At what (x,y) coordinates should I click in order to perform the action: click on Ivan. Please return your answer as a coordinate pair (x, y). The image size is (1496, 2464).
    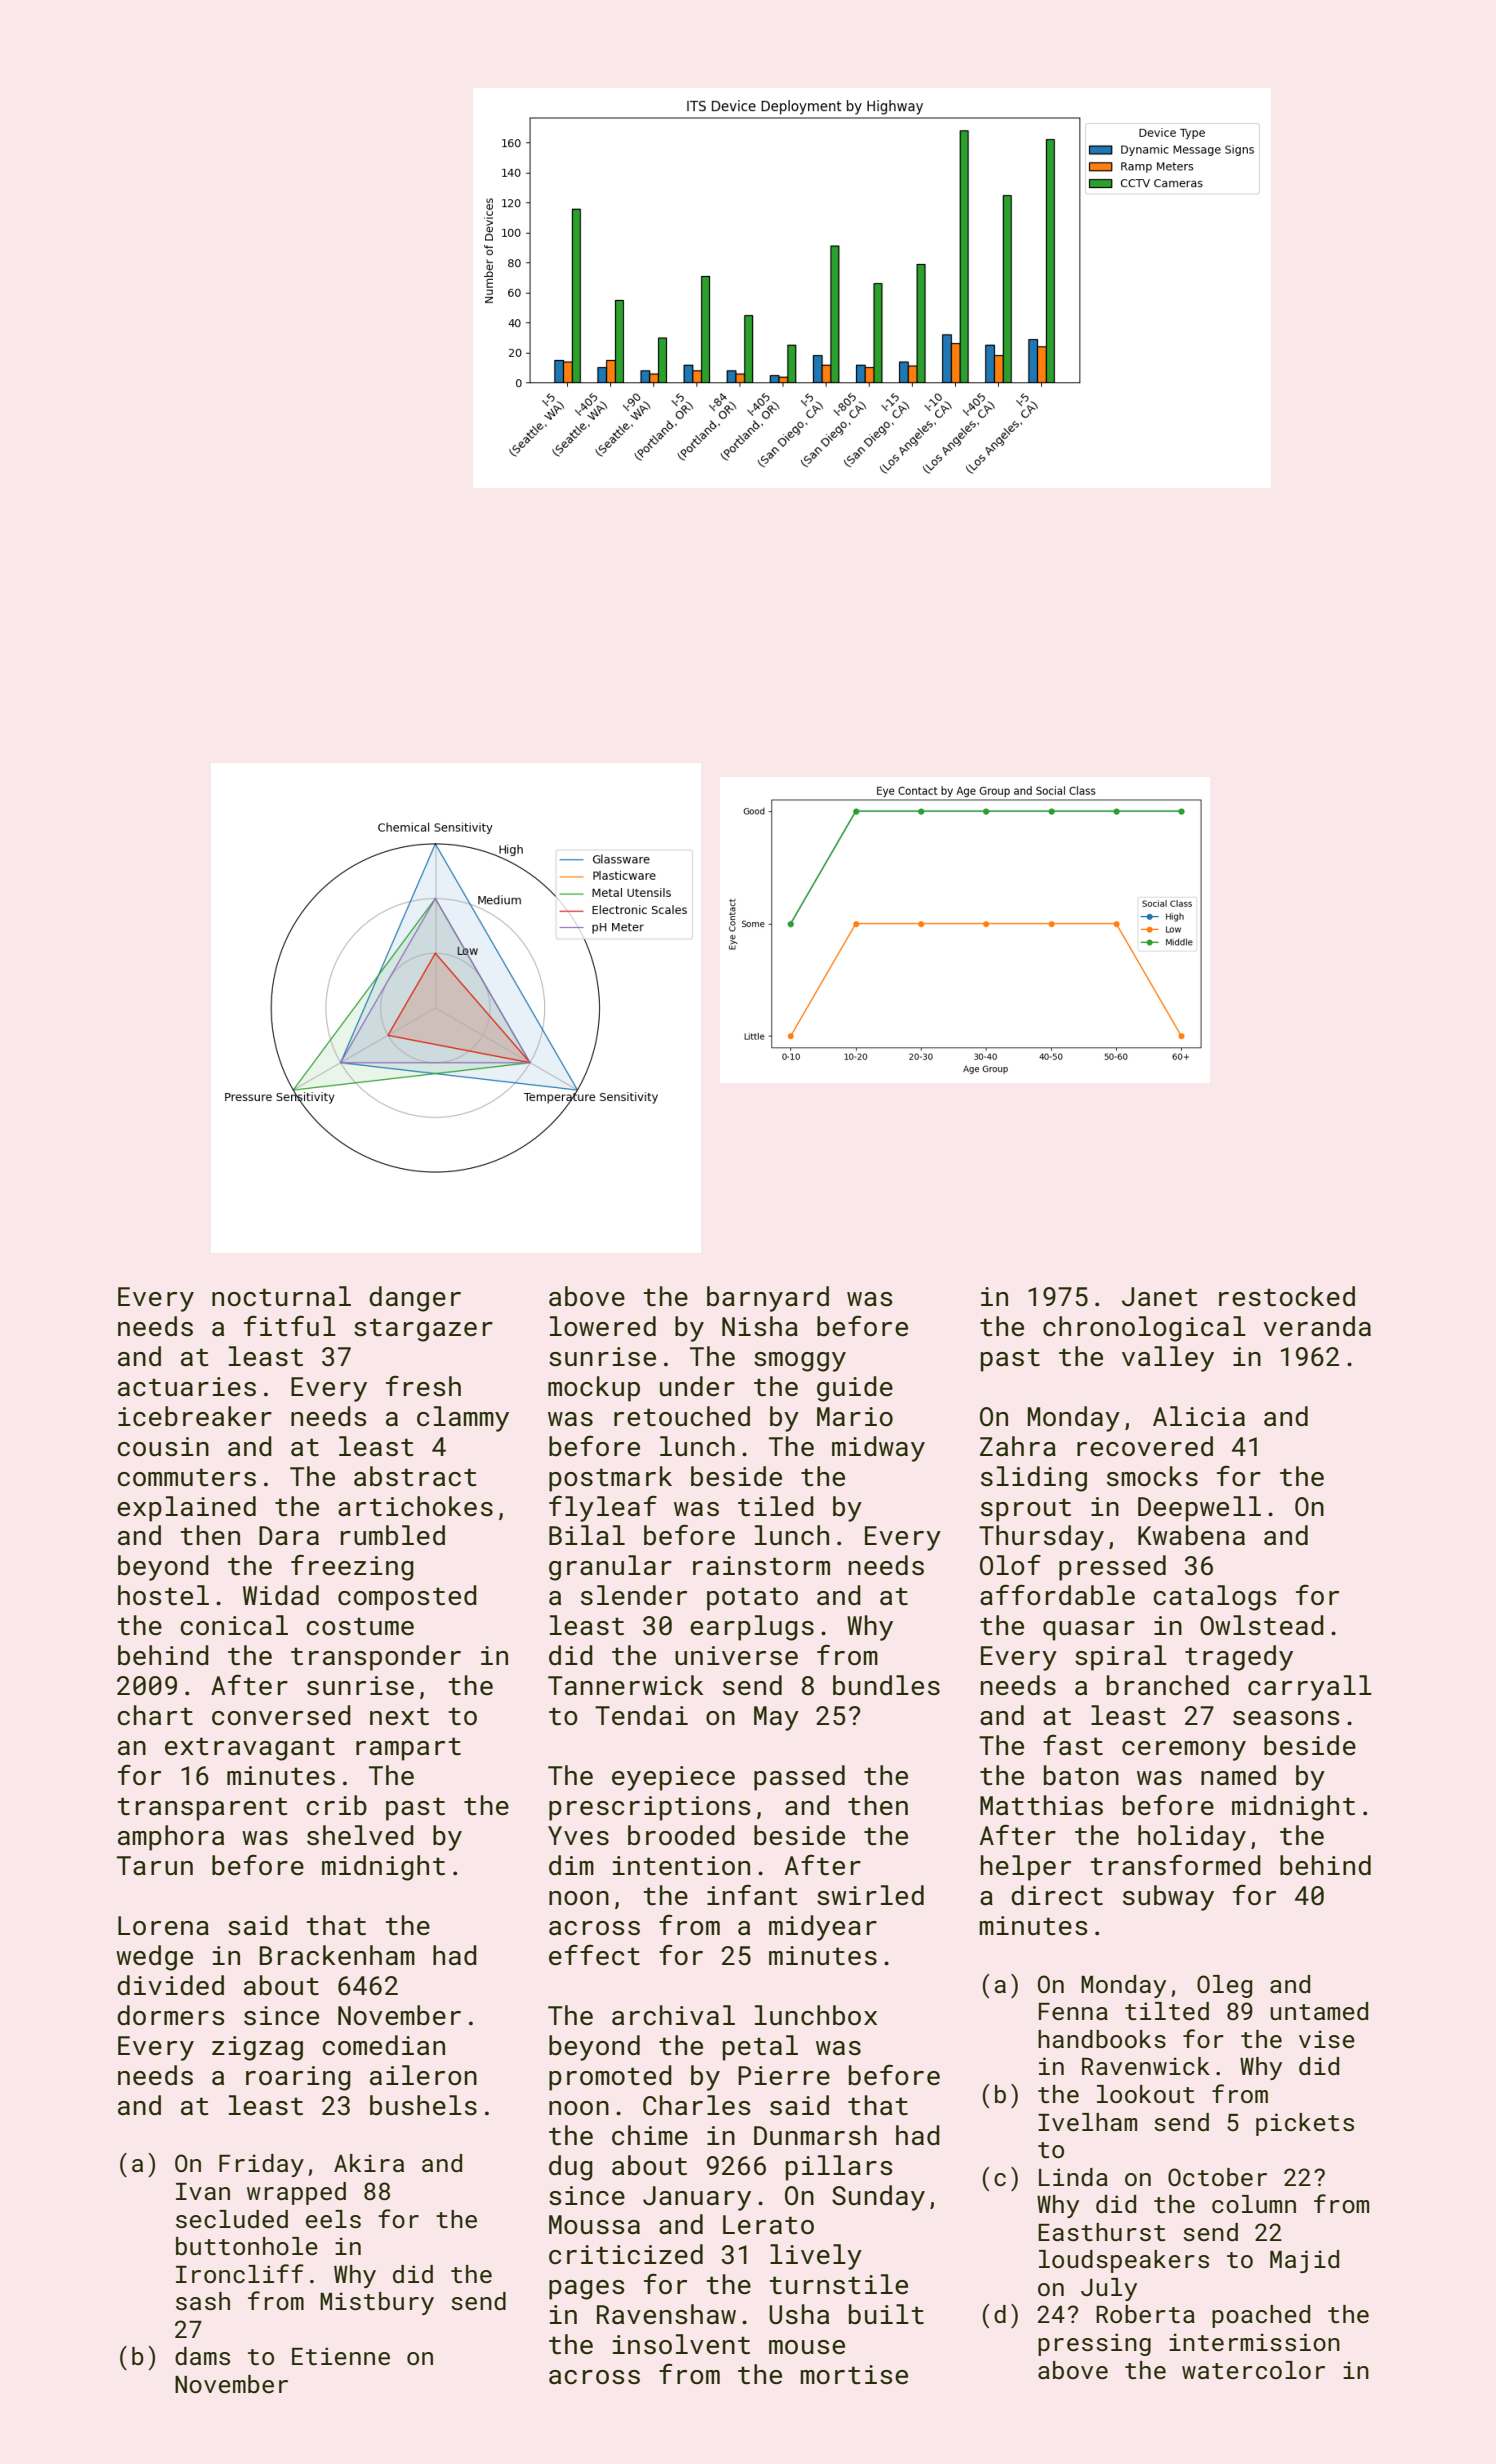
    Looking at the image, I should click on (203, 2191).
